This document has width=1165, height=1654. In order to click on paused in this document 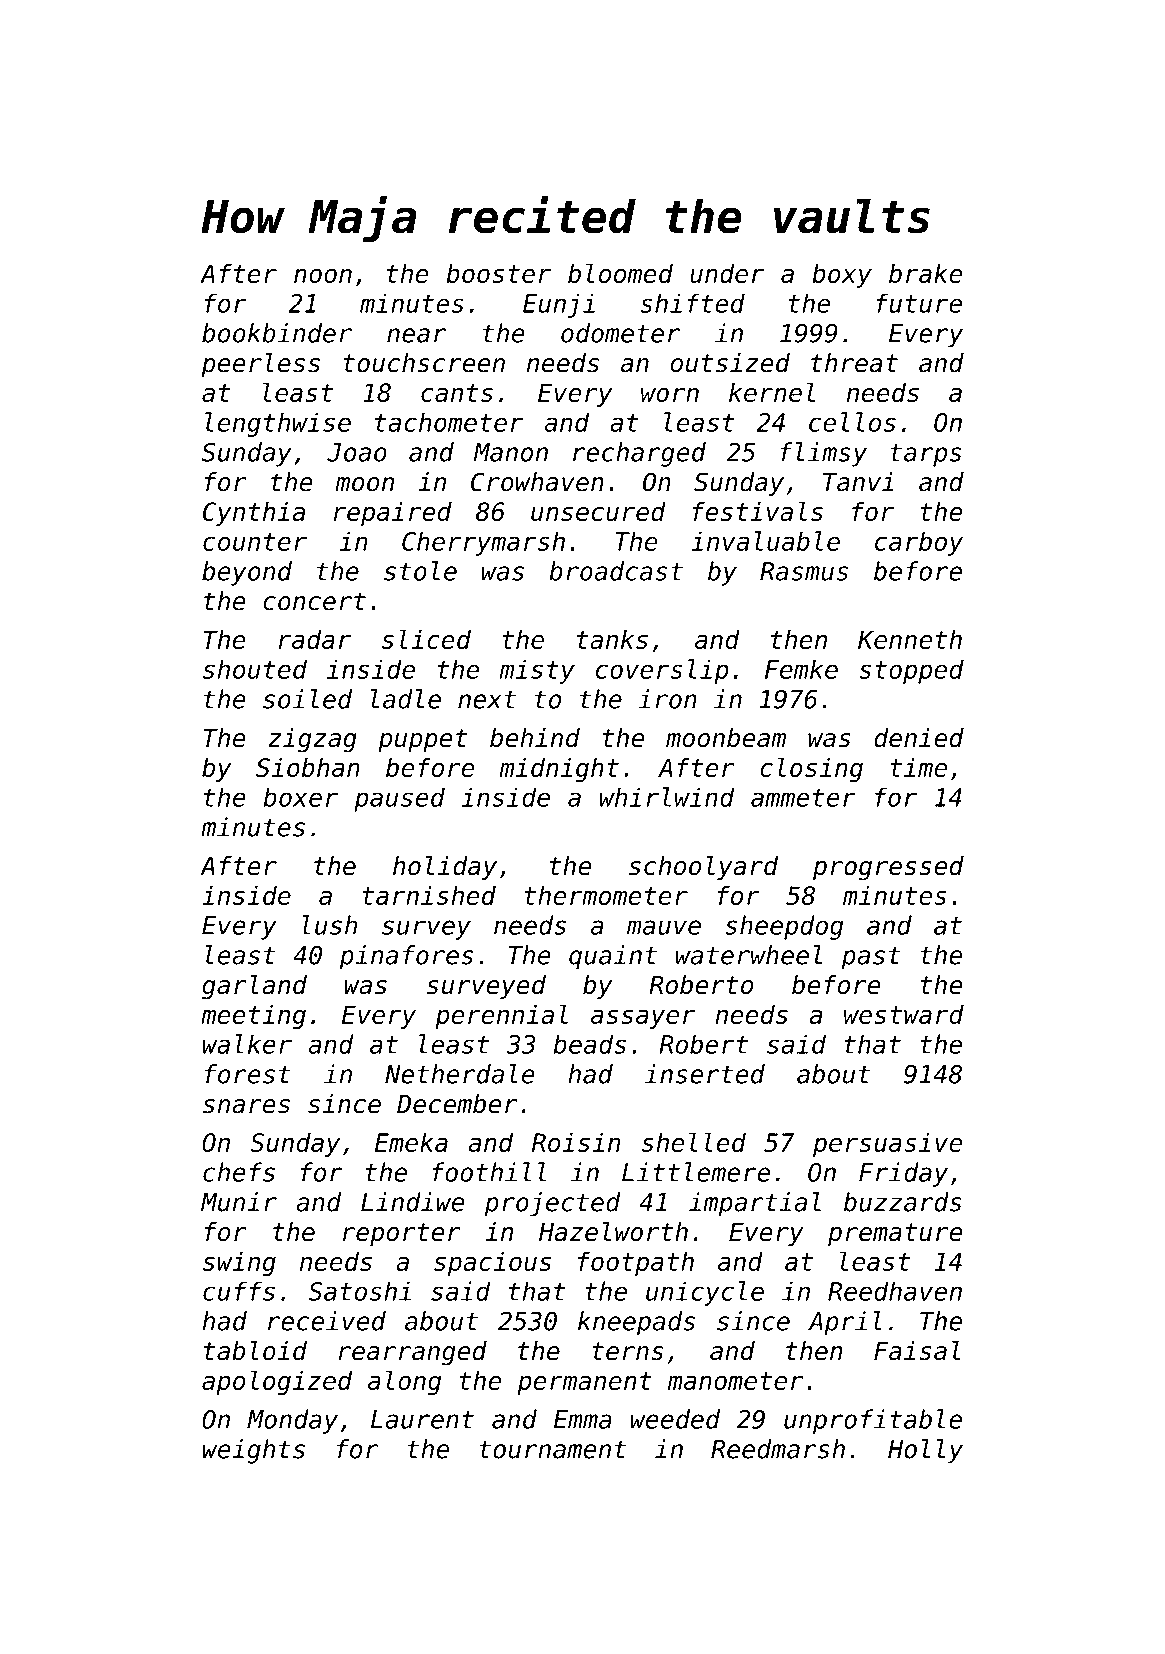, I will do `click(399, 799)`.
